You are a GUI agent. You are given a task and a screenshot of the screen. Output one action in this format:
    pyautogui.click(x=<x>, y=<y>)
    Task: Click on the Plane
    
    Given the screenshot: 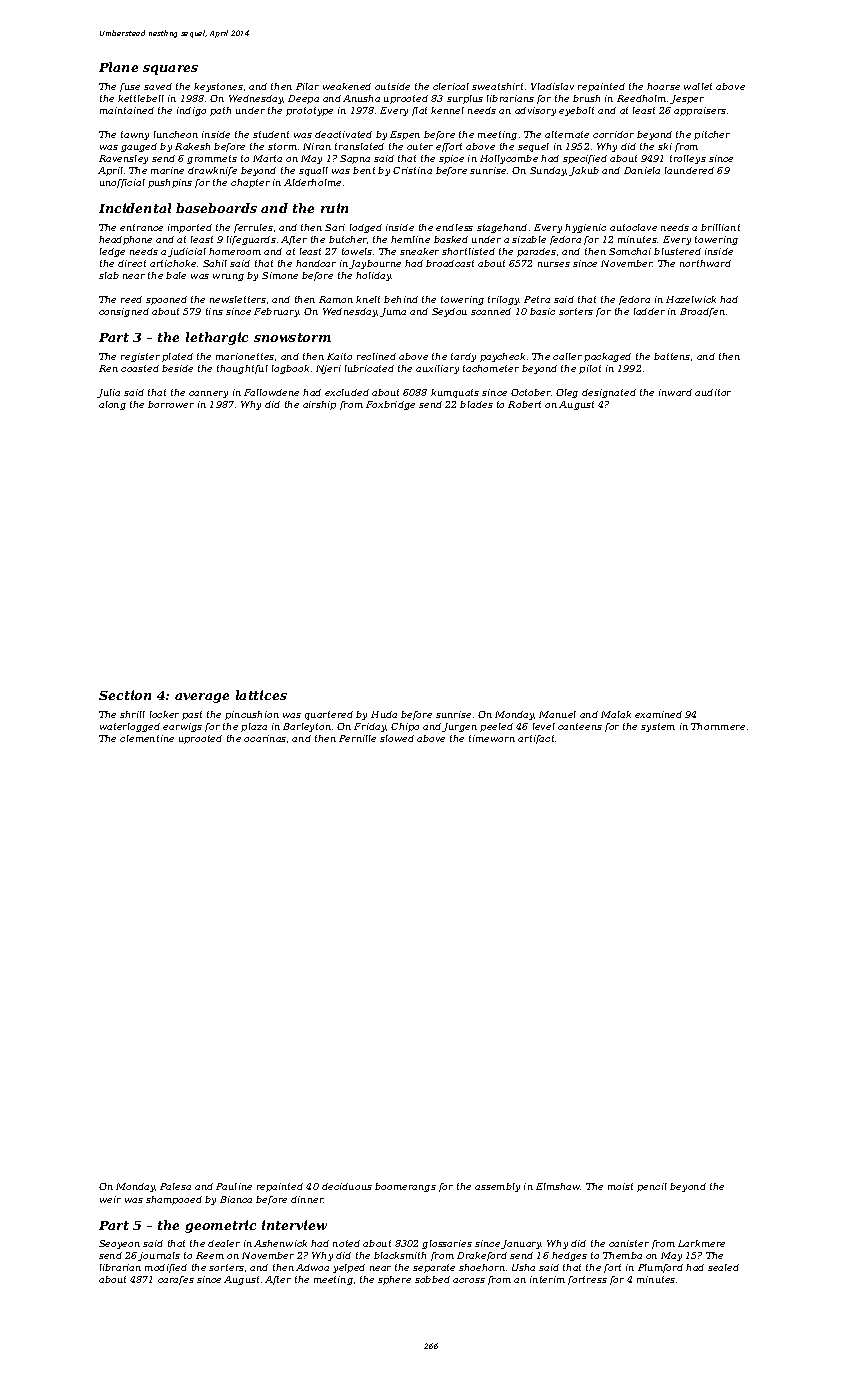 What is the action you would take?
    pyautogui.click(x=118, y=67)
